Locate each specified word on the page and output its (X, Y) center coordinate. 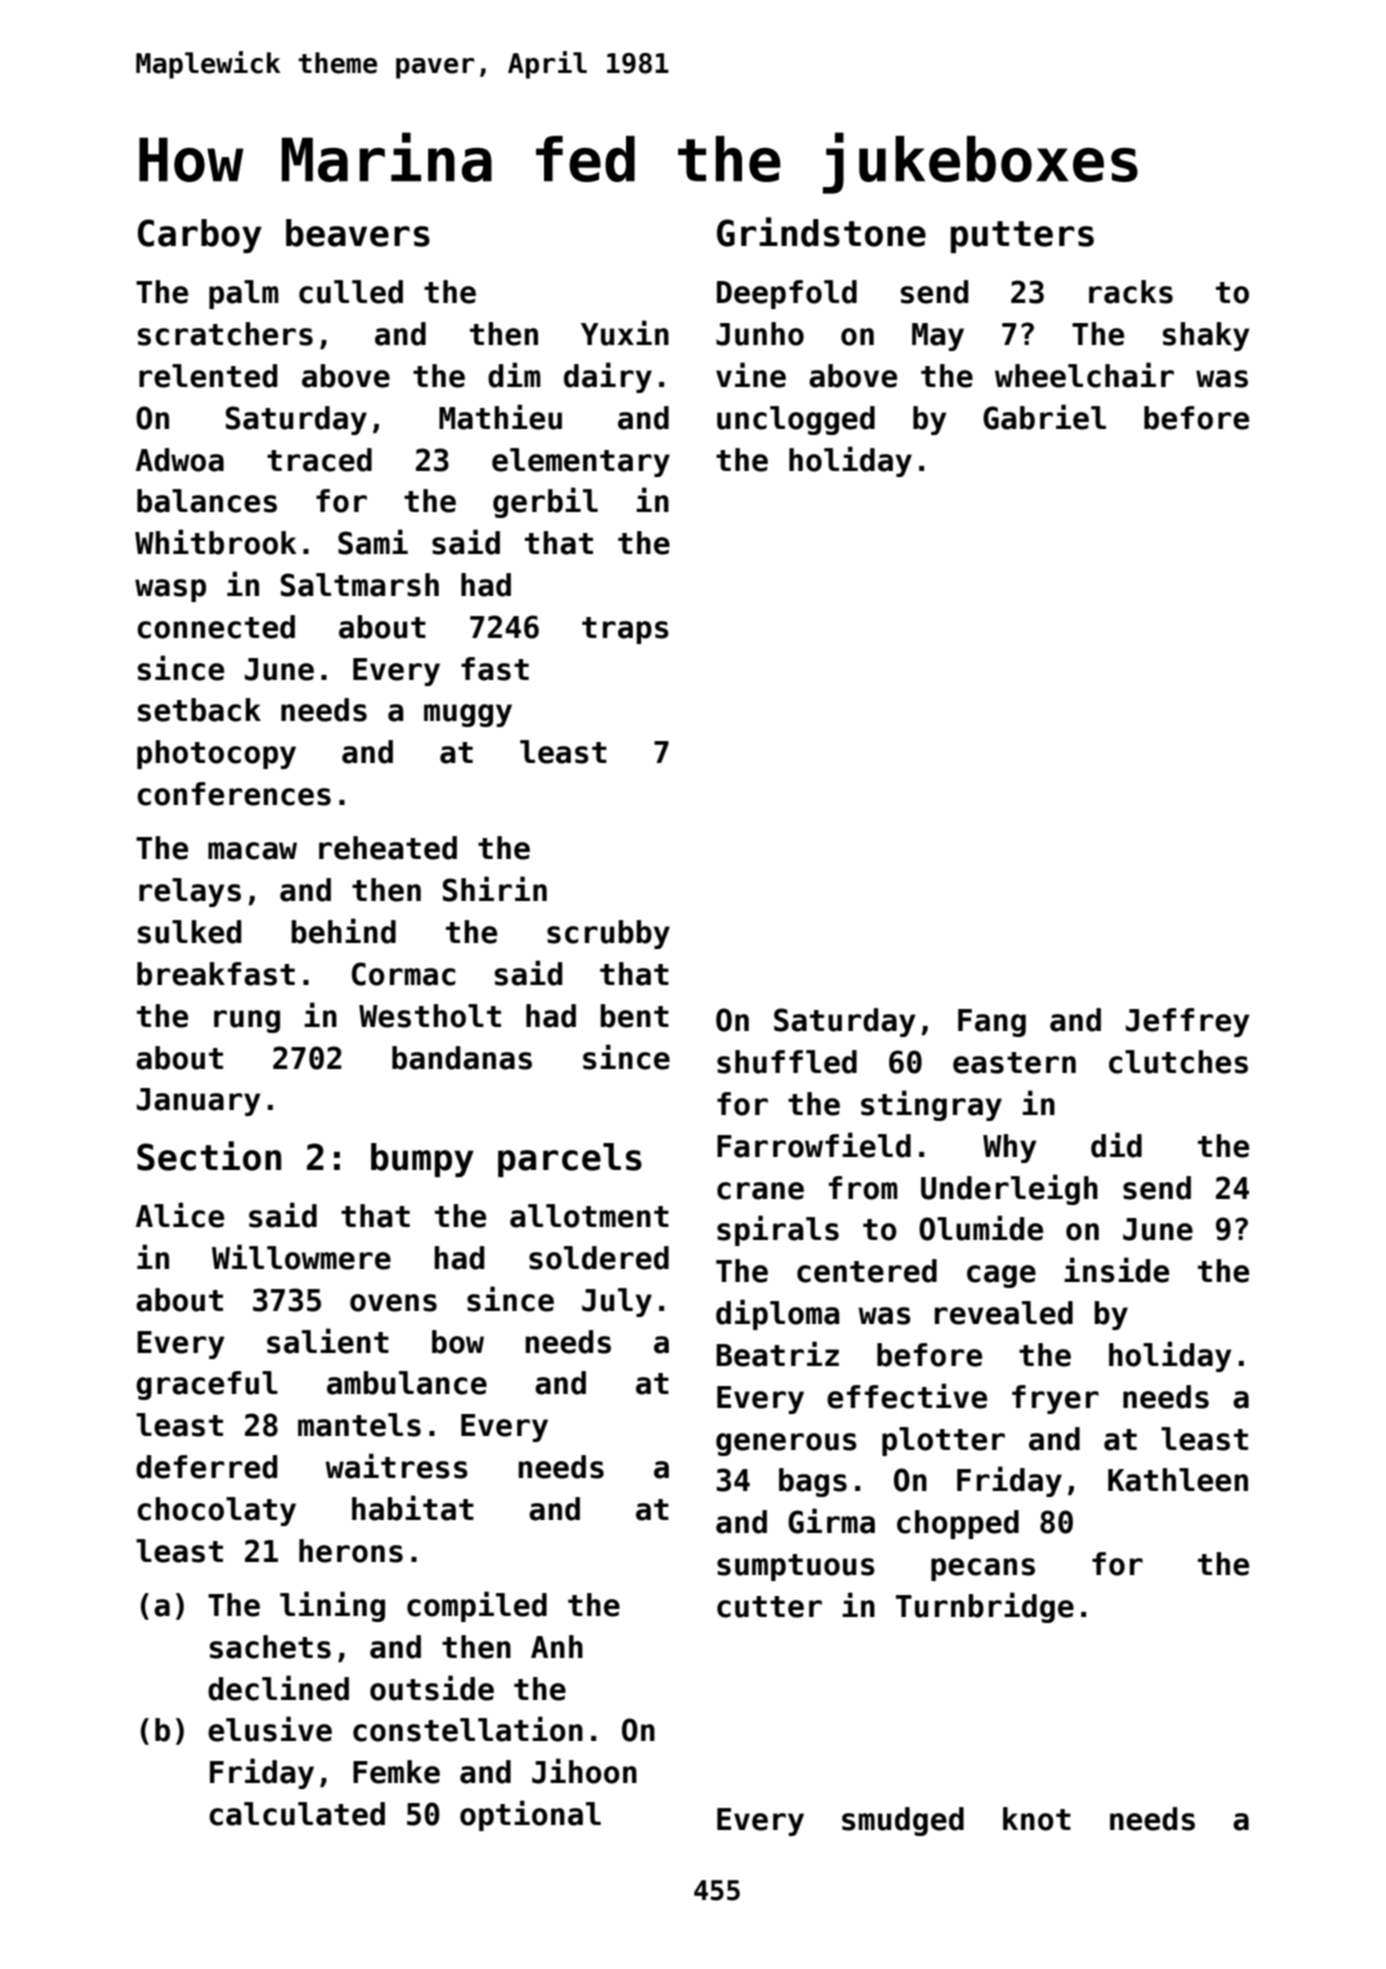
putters (1022, 237)
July (617, 1302)
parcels (570, 1160)
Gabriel (1044, 417)
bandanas (462, 1058)
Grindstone (821, 232)
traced (319, 460)
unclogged (796, 420)
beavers (358, 233)
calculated (297, 1814)
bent (635, 1016)
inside (1116, 1270)
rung (247, 1021)
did (1116, 1145)
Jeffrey (1188, 1022)
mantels (359, 1425)
